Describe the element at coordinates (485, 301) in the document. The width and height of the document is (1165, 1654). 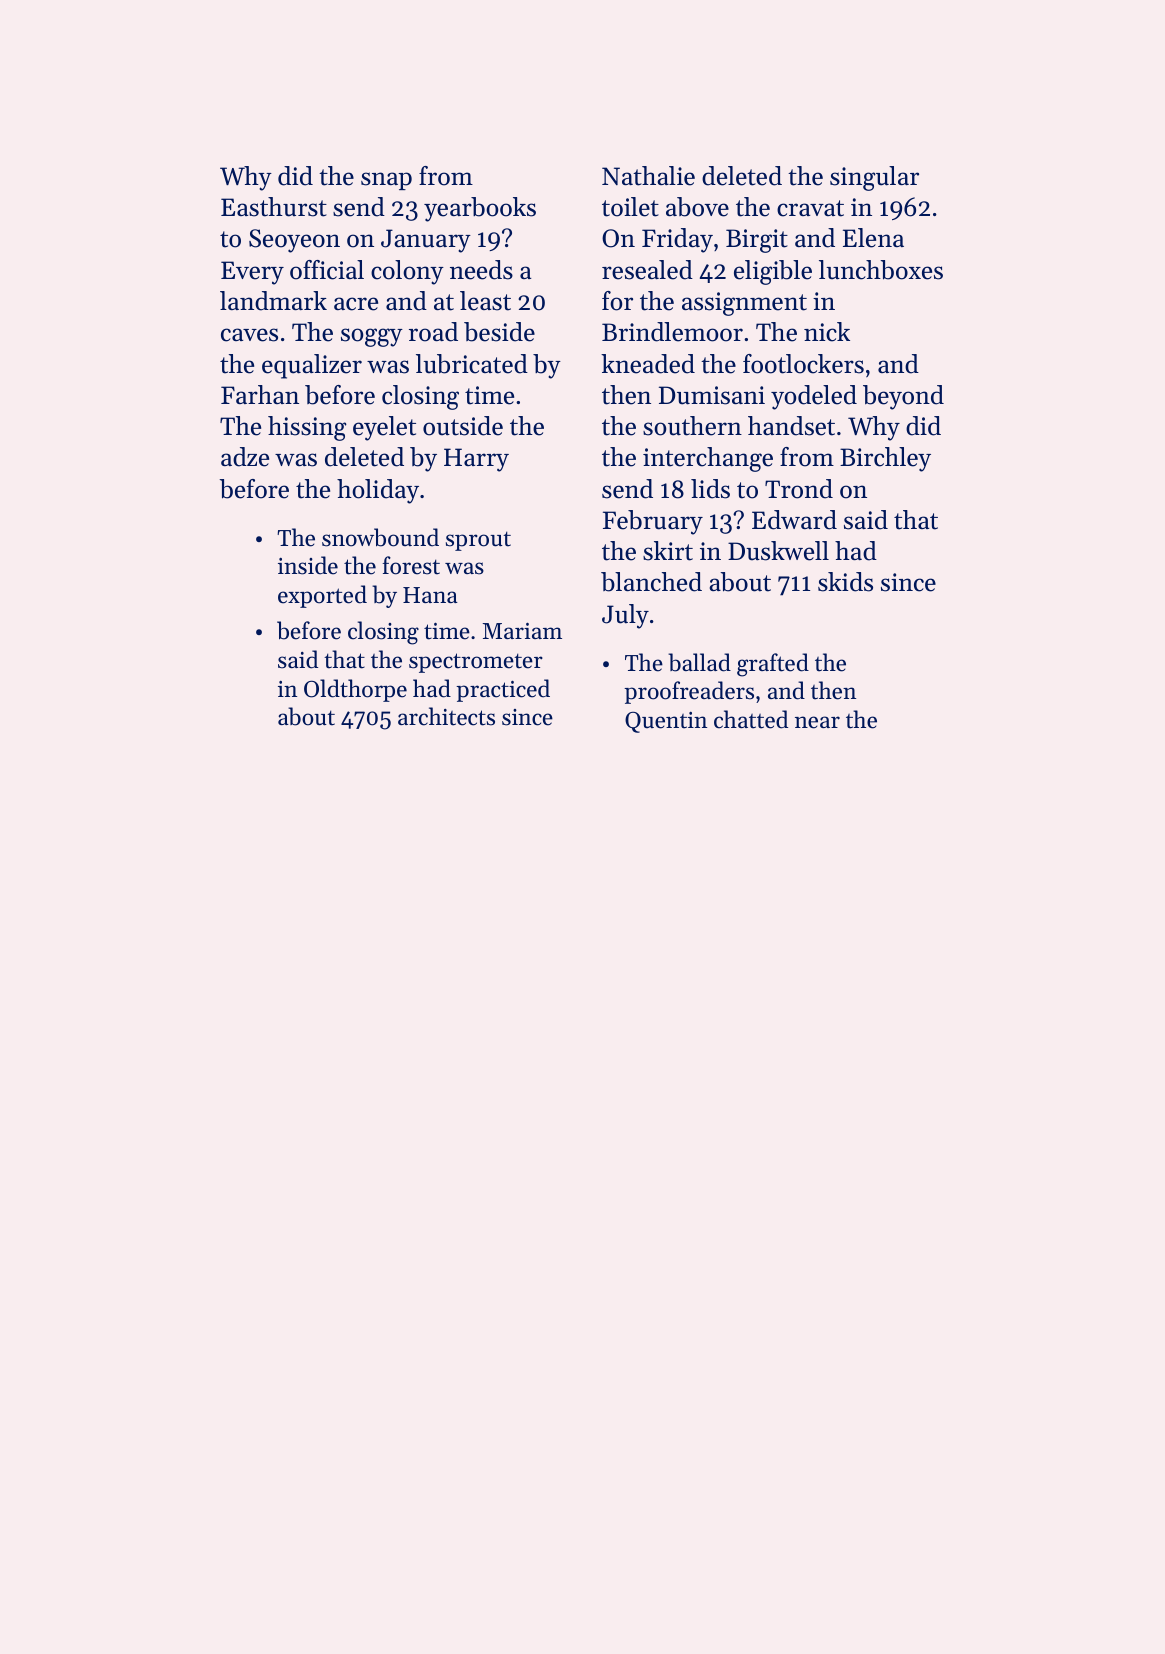
I see `least` at that location.
